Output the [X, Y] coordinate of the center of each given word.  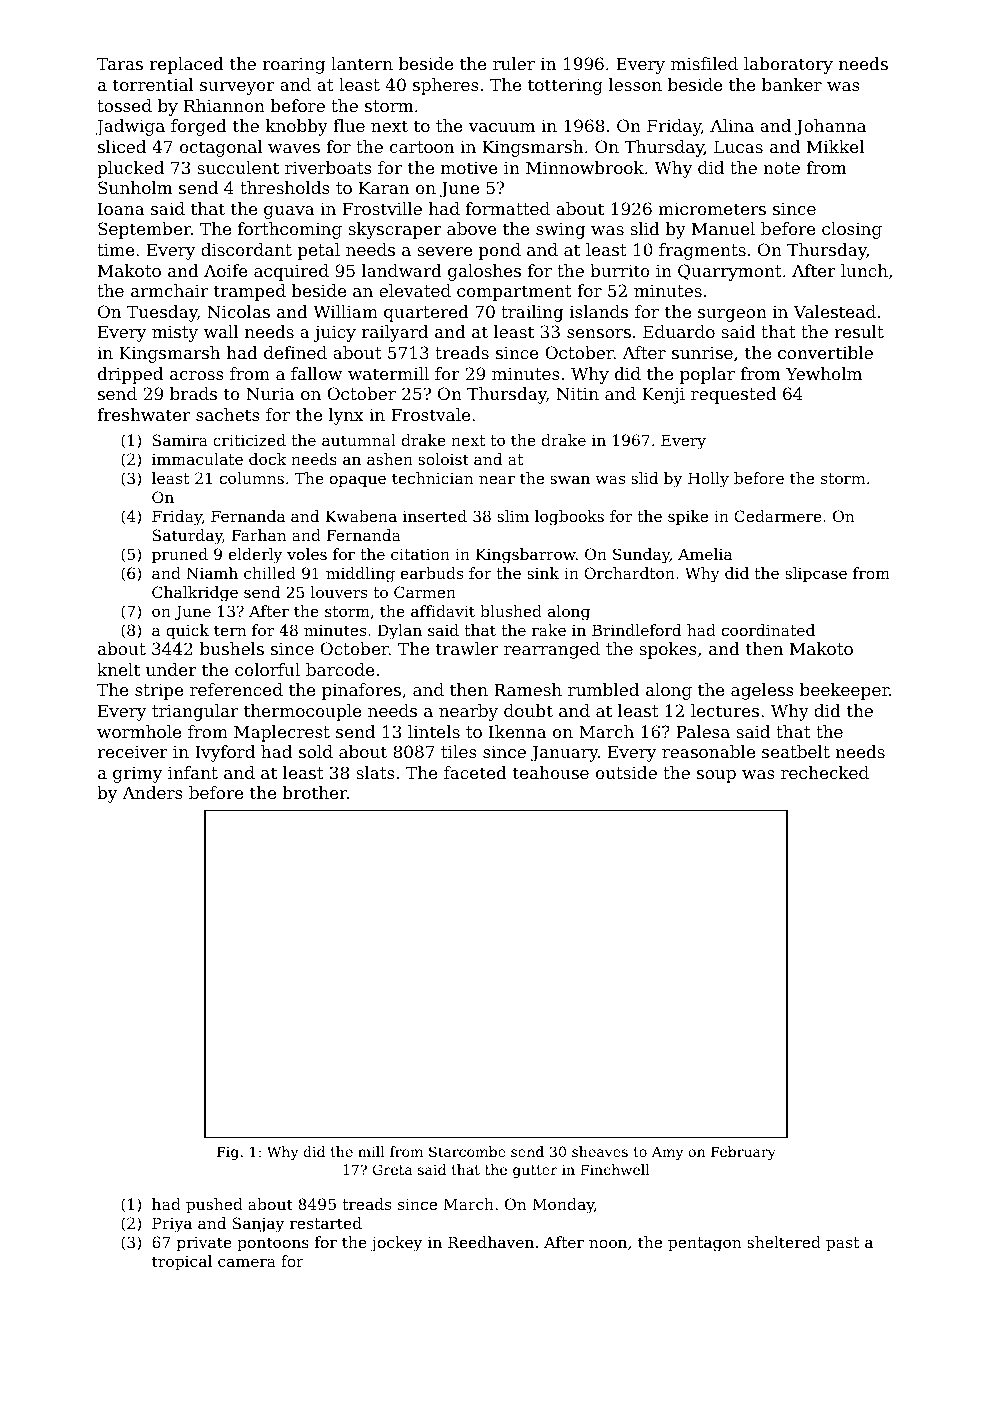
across [197, 375]
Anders [152, 792]
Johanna [830, 127]
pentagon [705, 1244]
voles [307, 554]
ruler [514, 63]
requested [733, 395]
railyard [395, 333]
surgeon [732, 315]
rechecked [825, 772]
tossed [124, 105]
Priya [172, 1225]
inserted [435, 516]
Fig [228, 1153]
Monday [563, 1206]
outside [626, 772]
